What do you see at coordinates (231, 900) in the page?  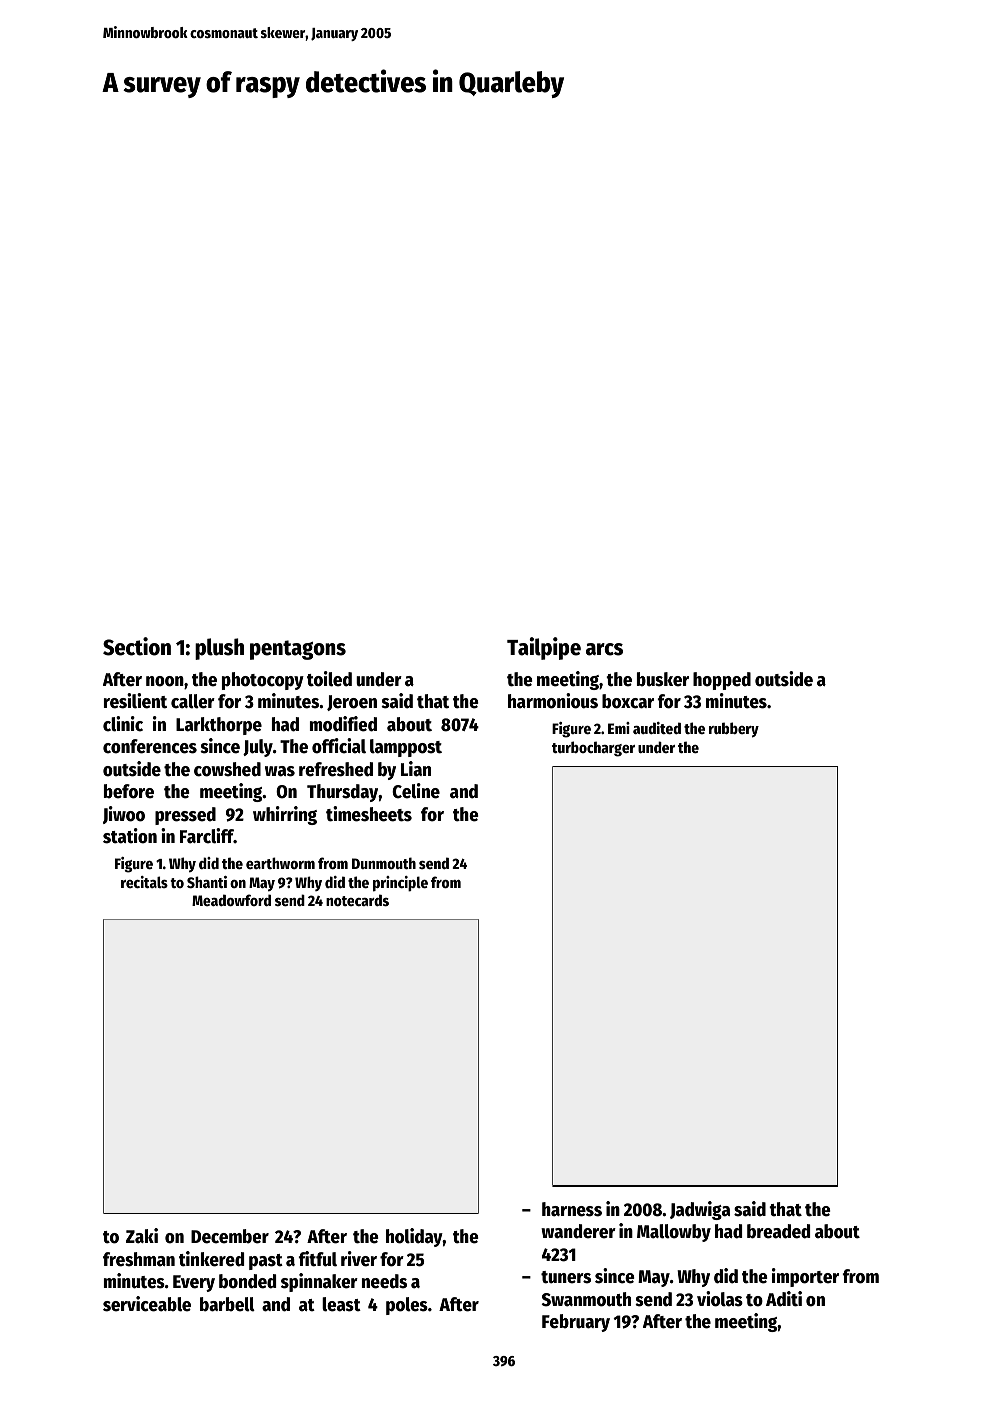 I see `Meadowford` at bounding box center [231, 900].
